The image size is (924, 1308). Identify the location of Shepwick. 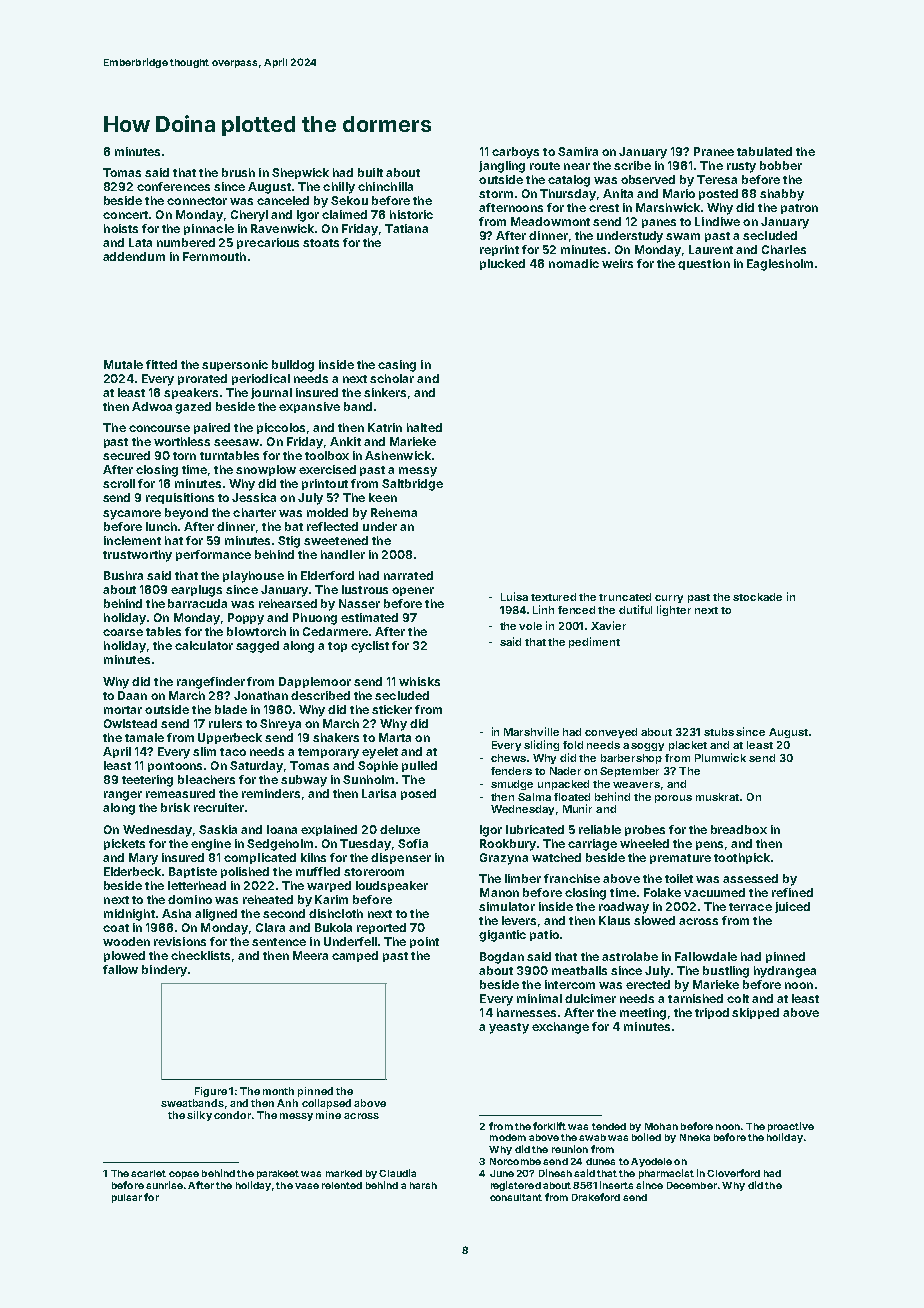
(300, 173).
